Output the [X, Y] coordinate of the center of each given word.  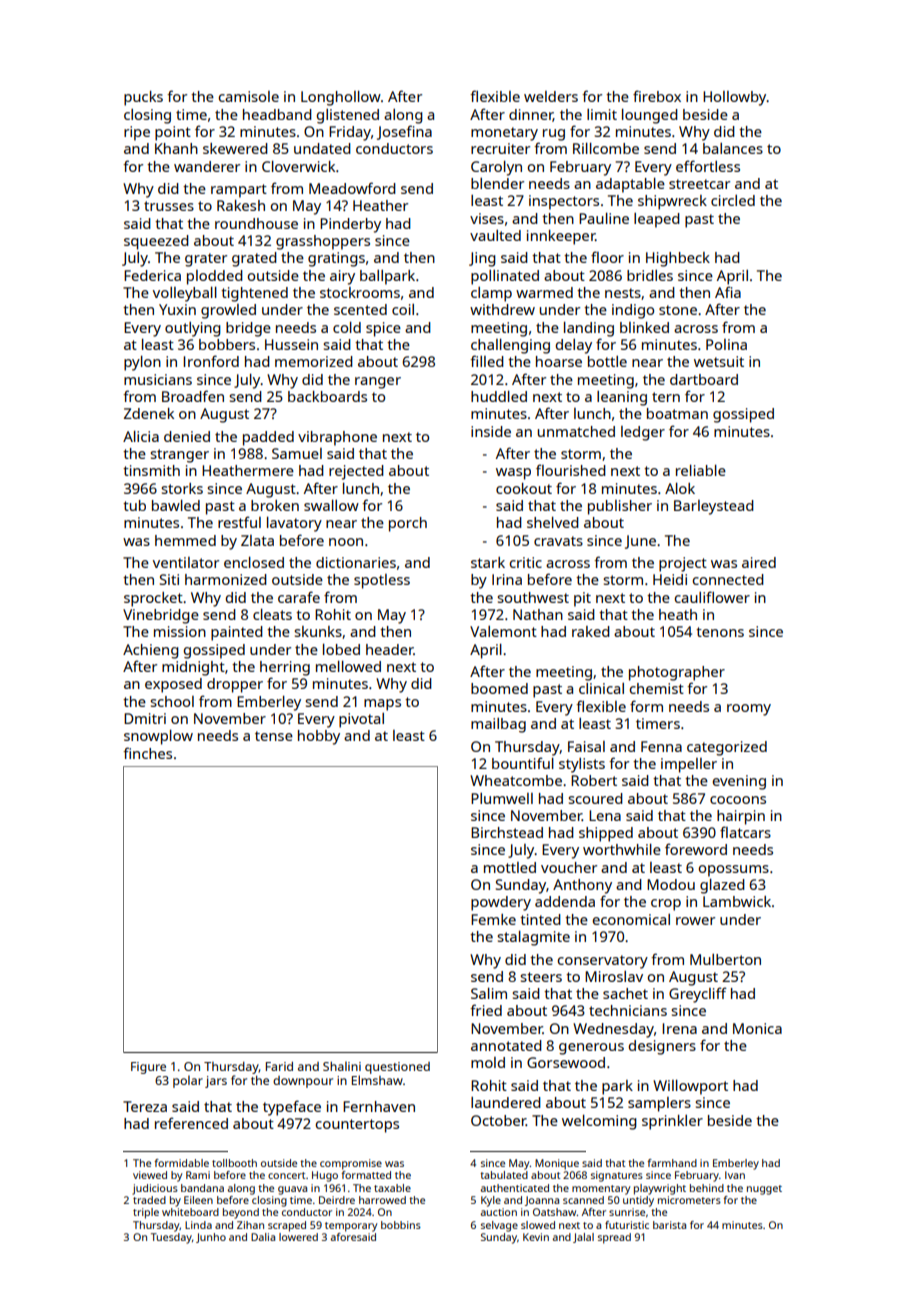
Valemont [503, 631]
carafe [299, 597]
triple [146, 1213]
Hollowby [735, 98]
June [640, 542]
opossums [734, 871]
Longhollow [341, 98]
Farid [279, 1066]
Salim [489, 993]
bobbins [401, 1225]
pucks [143, 98]
